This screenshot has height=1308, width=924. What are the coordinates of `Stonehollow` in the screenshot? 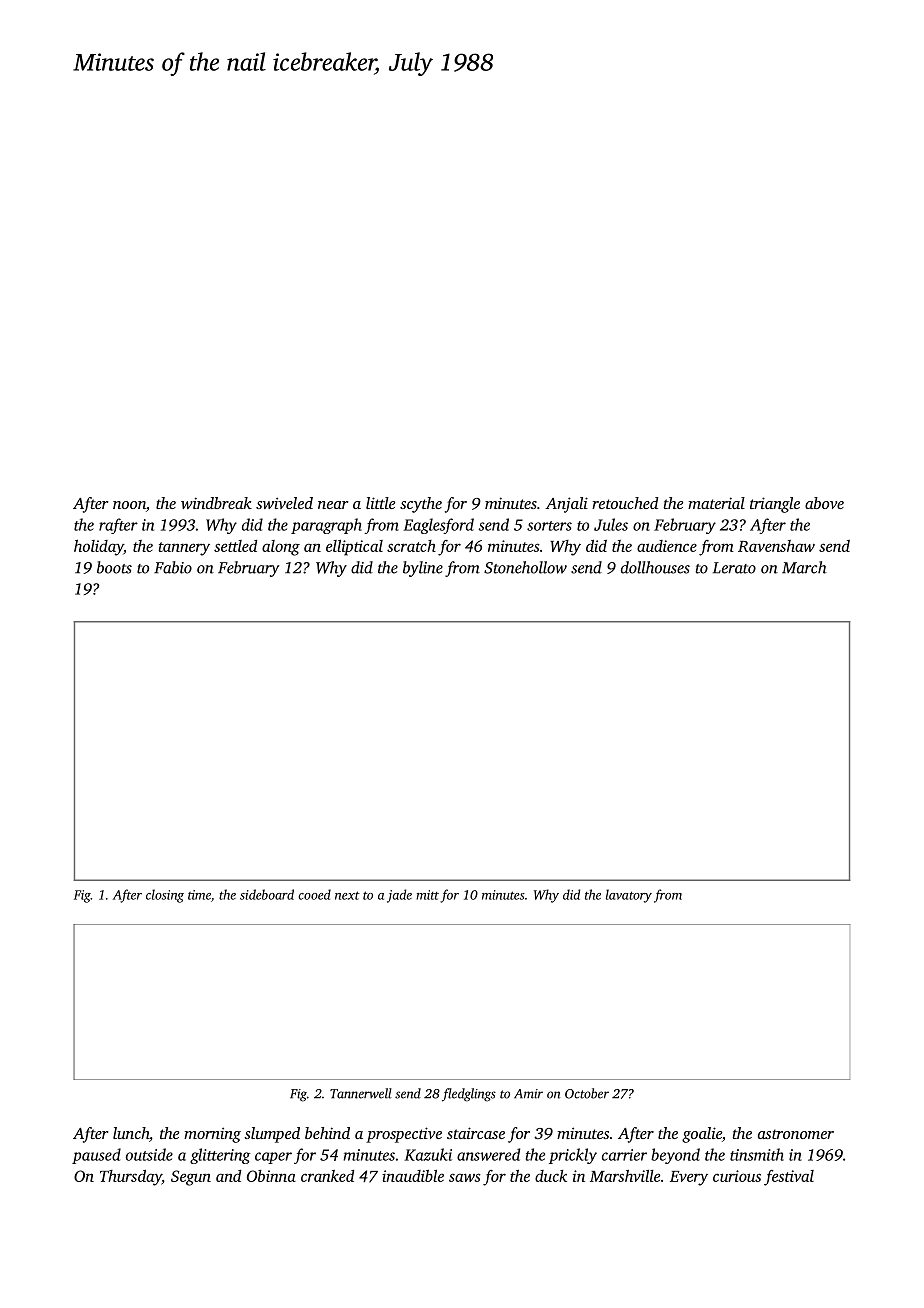 It's located at (525, 567).
